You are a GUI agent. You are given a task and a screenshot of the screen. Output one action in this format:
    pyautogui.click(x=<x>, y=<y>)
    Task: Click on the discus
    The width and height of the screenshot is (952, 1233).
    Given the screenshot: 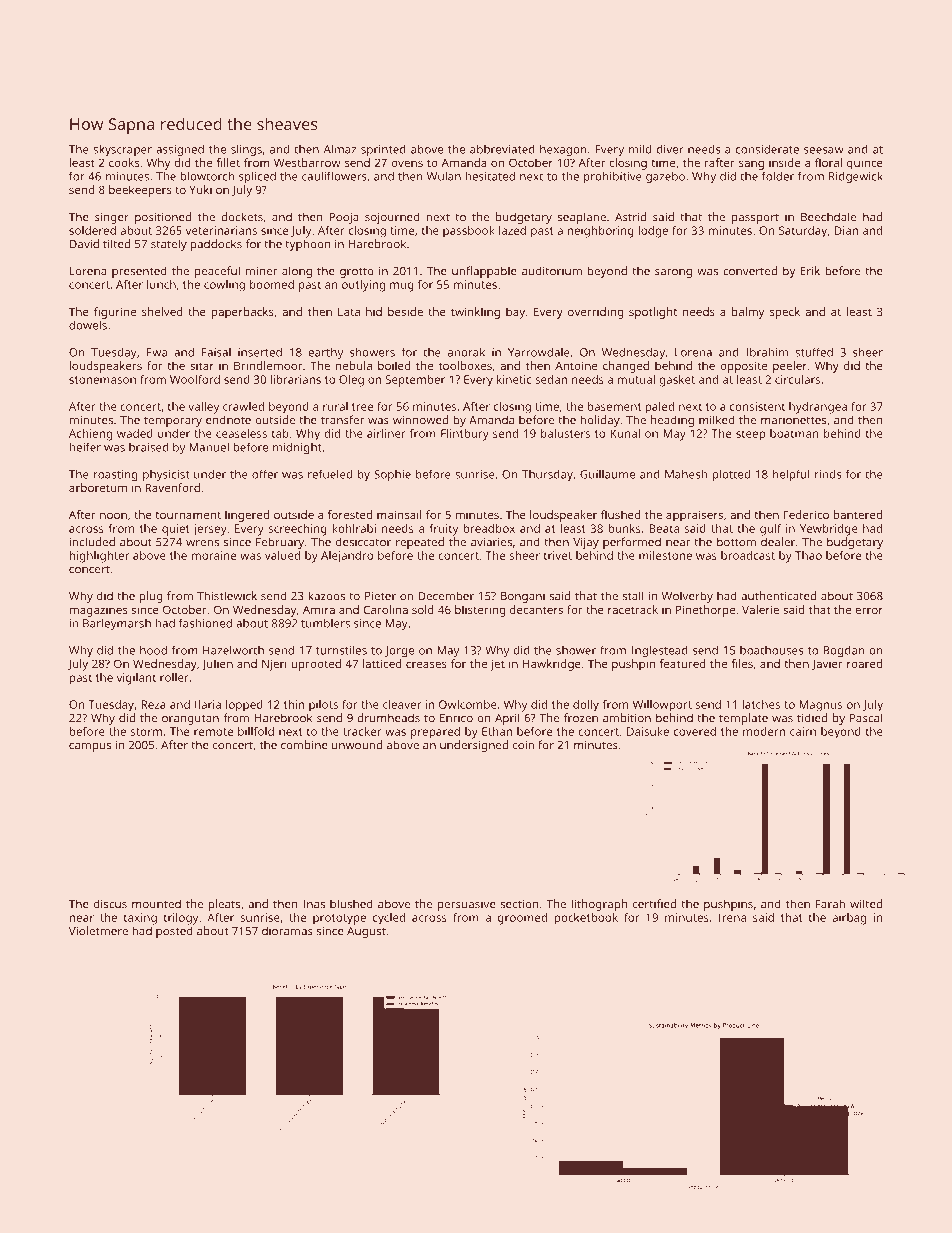 What is the action you would take?
    pyautogui.click(x=110, y=904)
